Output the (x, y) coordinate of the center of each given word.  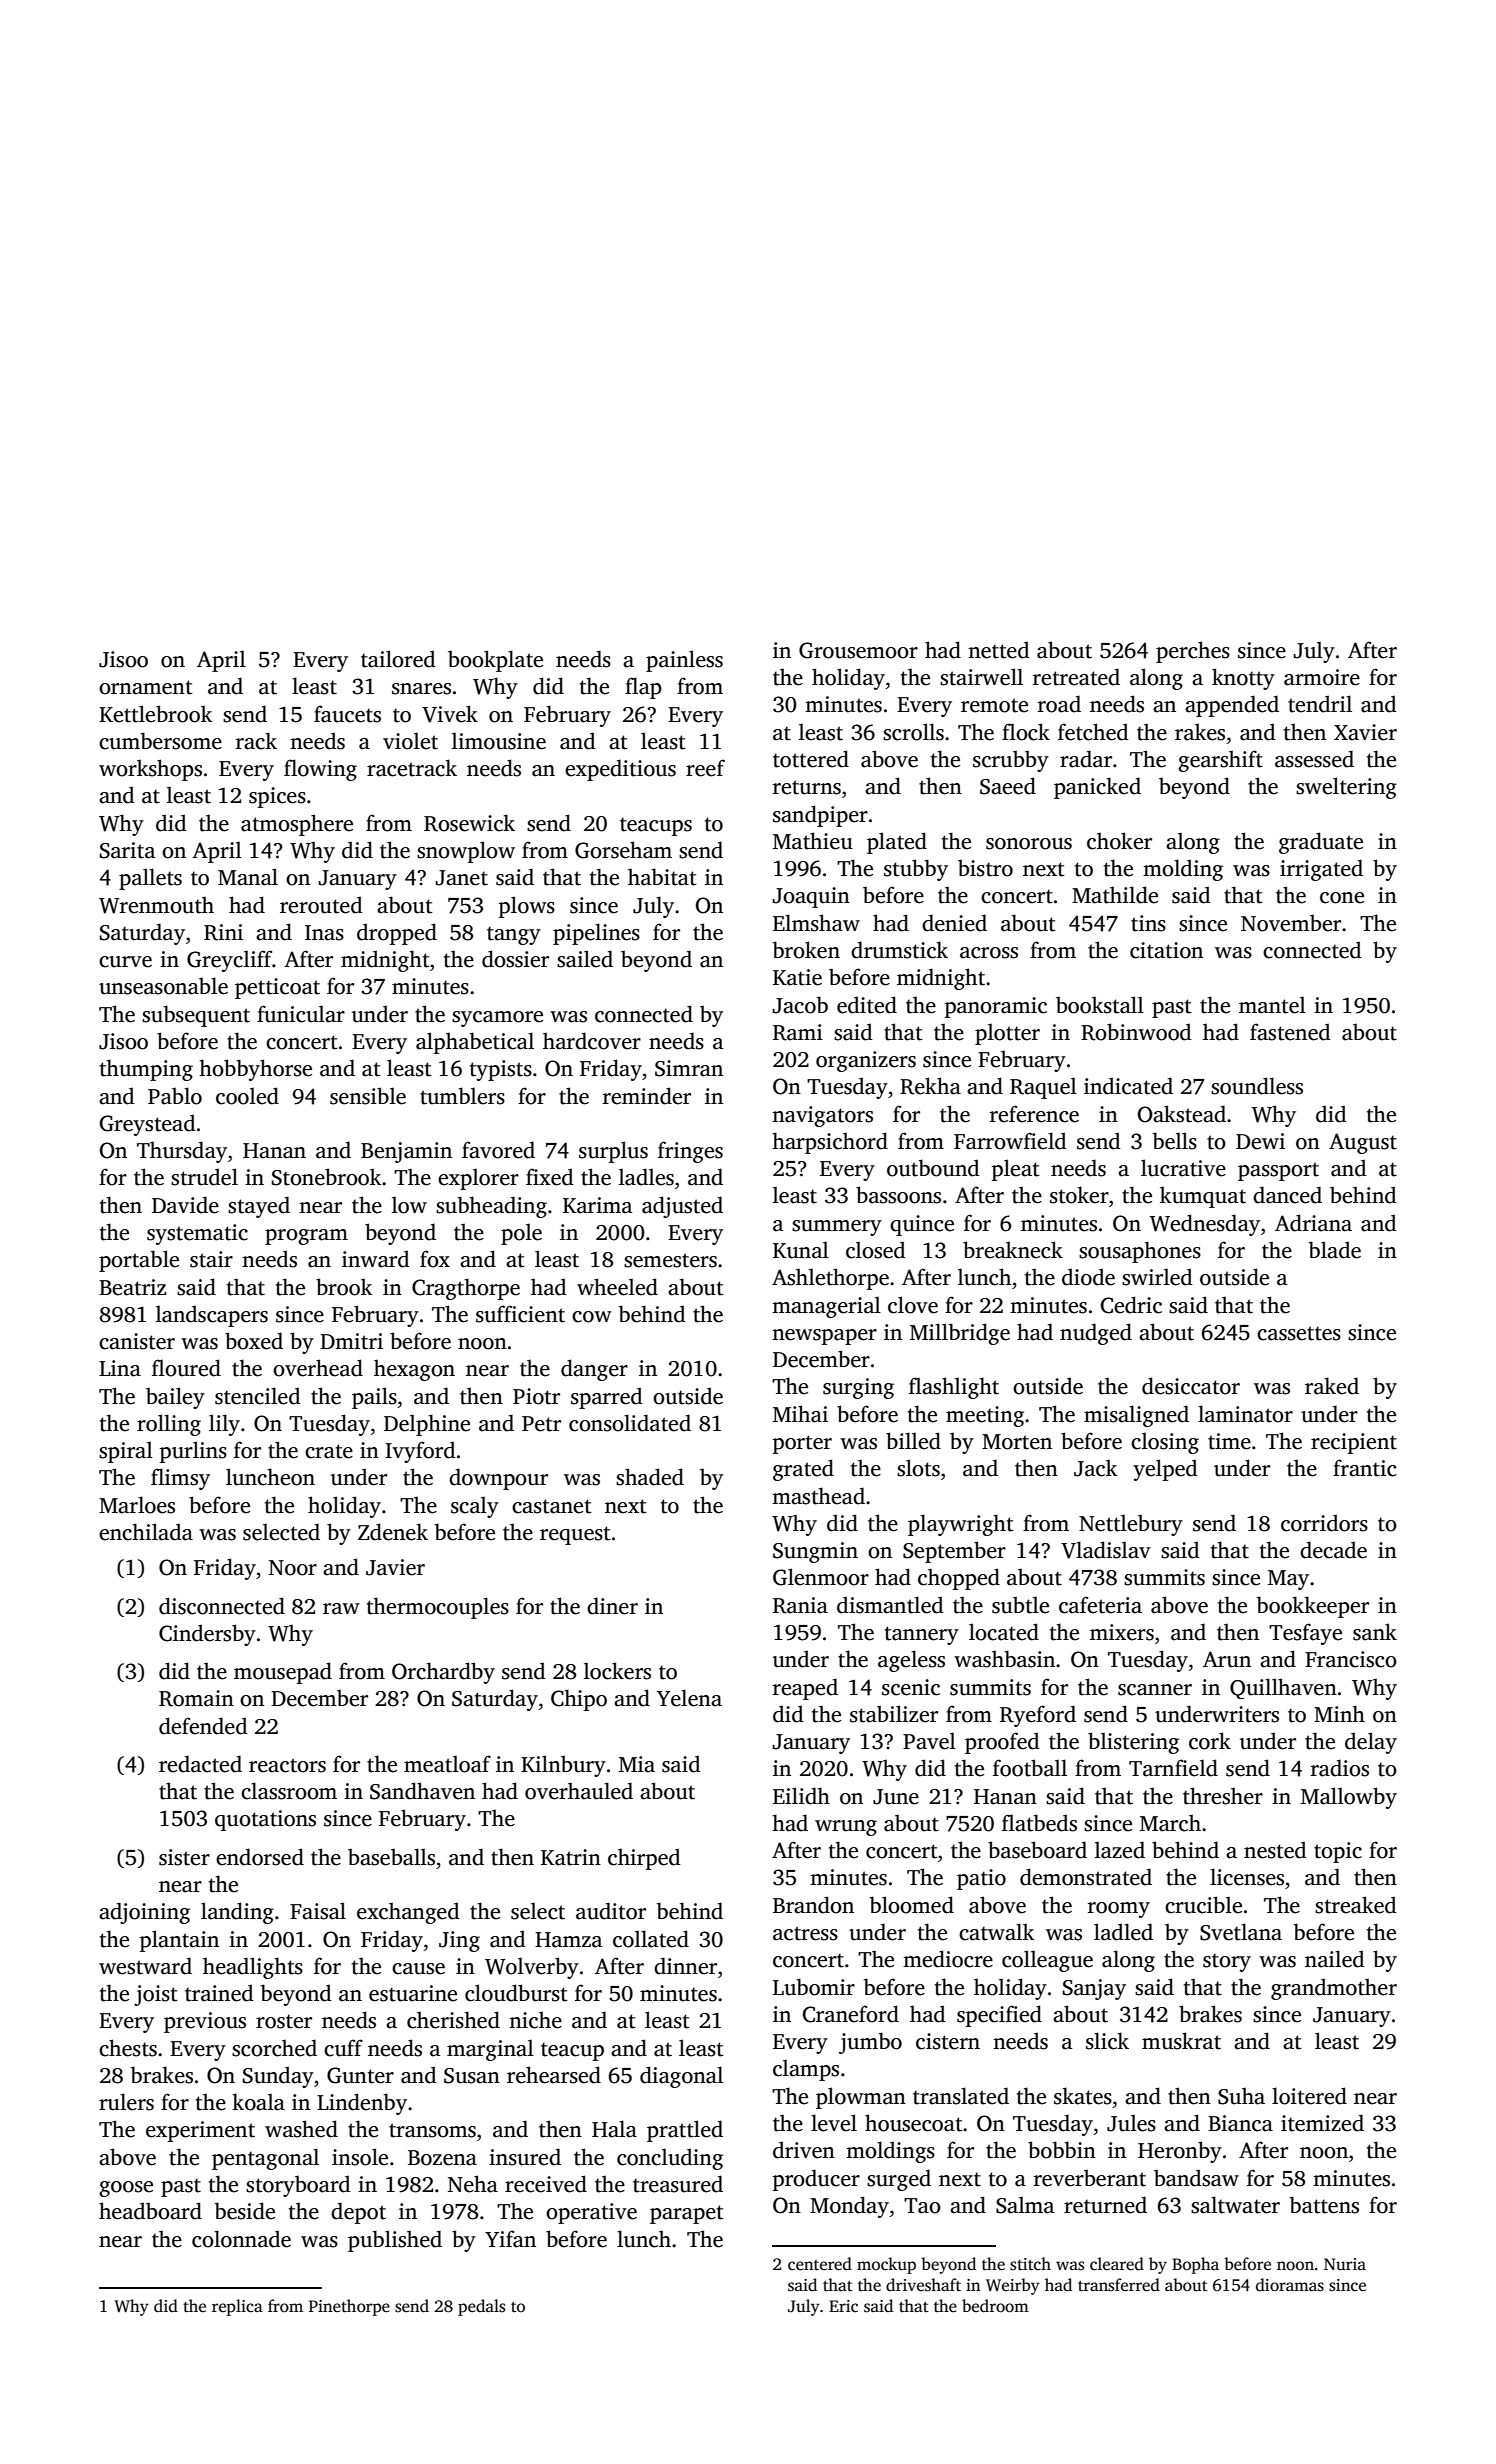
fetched (1093, 732)
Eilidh (801, 1796)
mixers (1122, 1632)
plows (527, 907)
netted (999, 650)
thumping (146, 1070)
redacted (200, 1764)
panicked (1097, 788)
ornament (146, 687)
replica (237, 2307)
